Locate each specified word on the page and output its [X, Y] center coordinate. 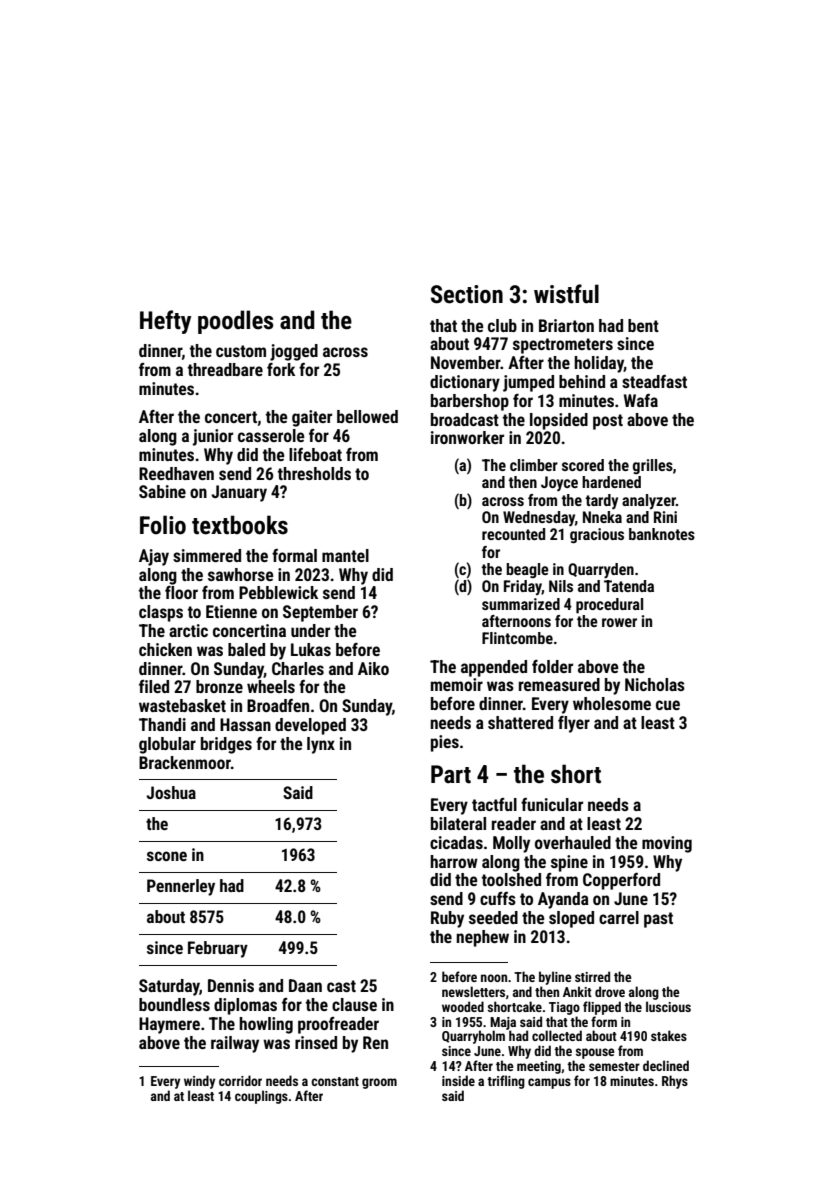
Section [467, 294]
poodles [236, 322]
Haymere [169, 1025]
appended [494, 668]
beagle [527, 570]
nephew [482, 938]
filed [154, 686]
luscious [668, 1006]
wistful [566, 294]
